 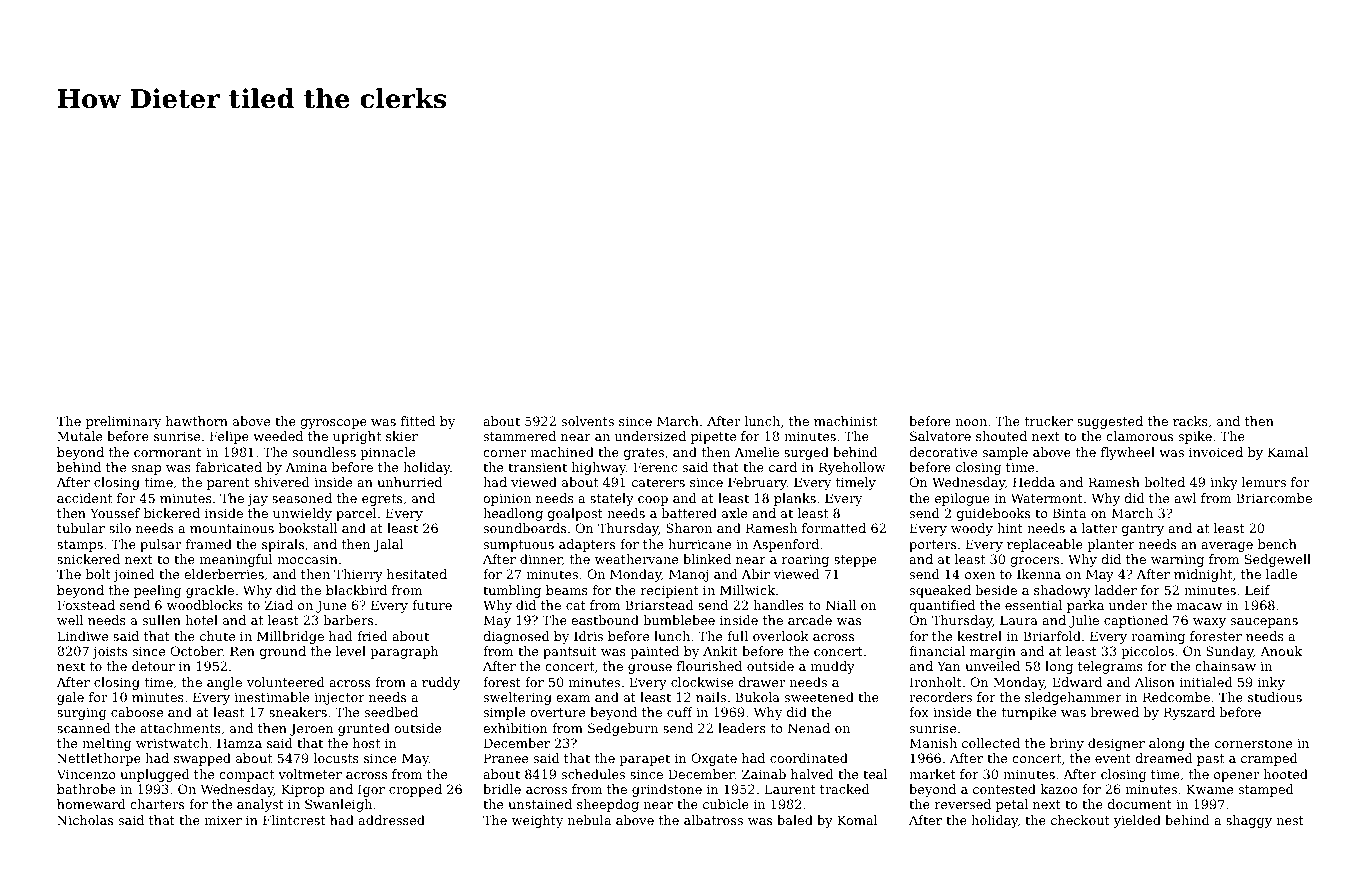 I want to click on telegrams, so click(x=1110, y=667).
